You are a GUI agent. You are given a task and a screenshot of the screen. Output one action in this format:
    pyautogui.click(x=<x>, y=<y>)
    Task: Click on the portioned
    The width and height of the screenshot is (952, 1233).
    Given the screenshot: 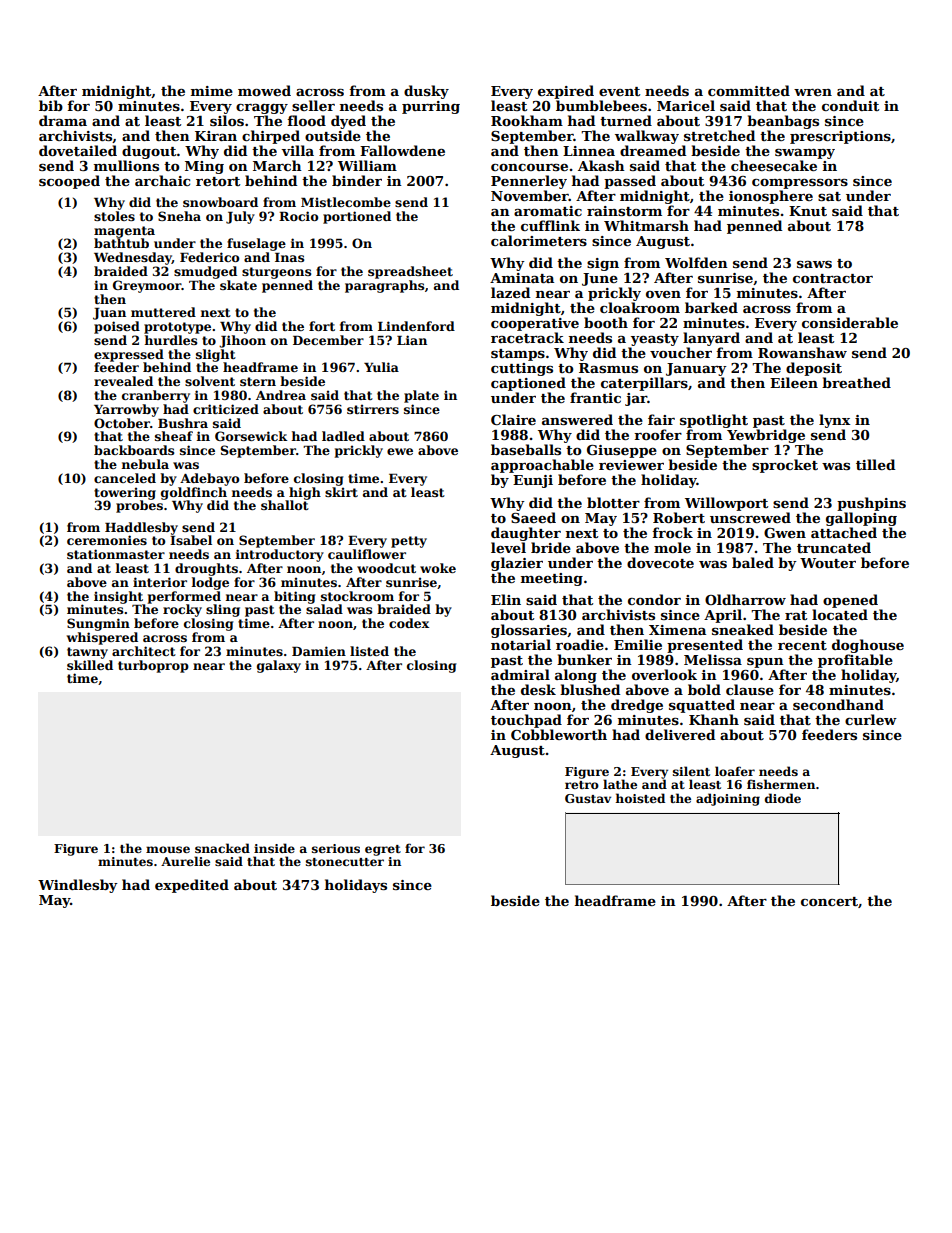 What is the action you would take?
    pyautogui.click(x=357, y=217)
